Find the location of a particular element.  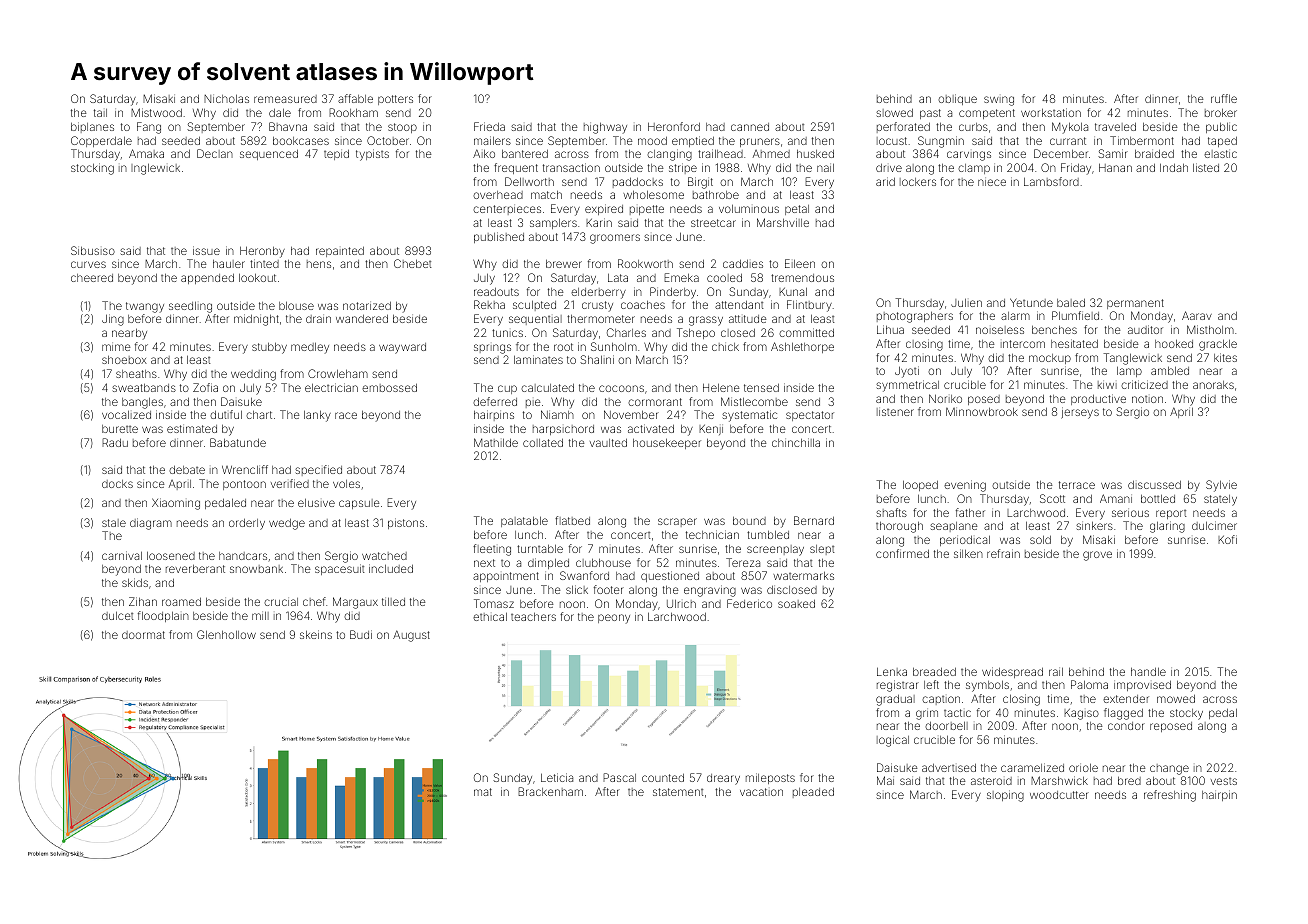

doormat is located at coordinates (143, 635).
